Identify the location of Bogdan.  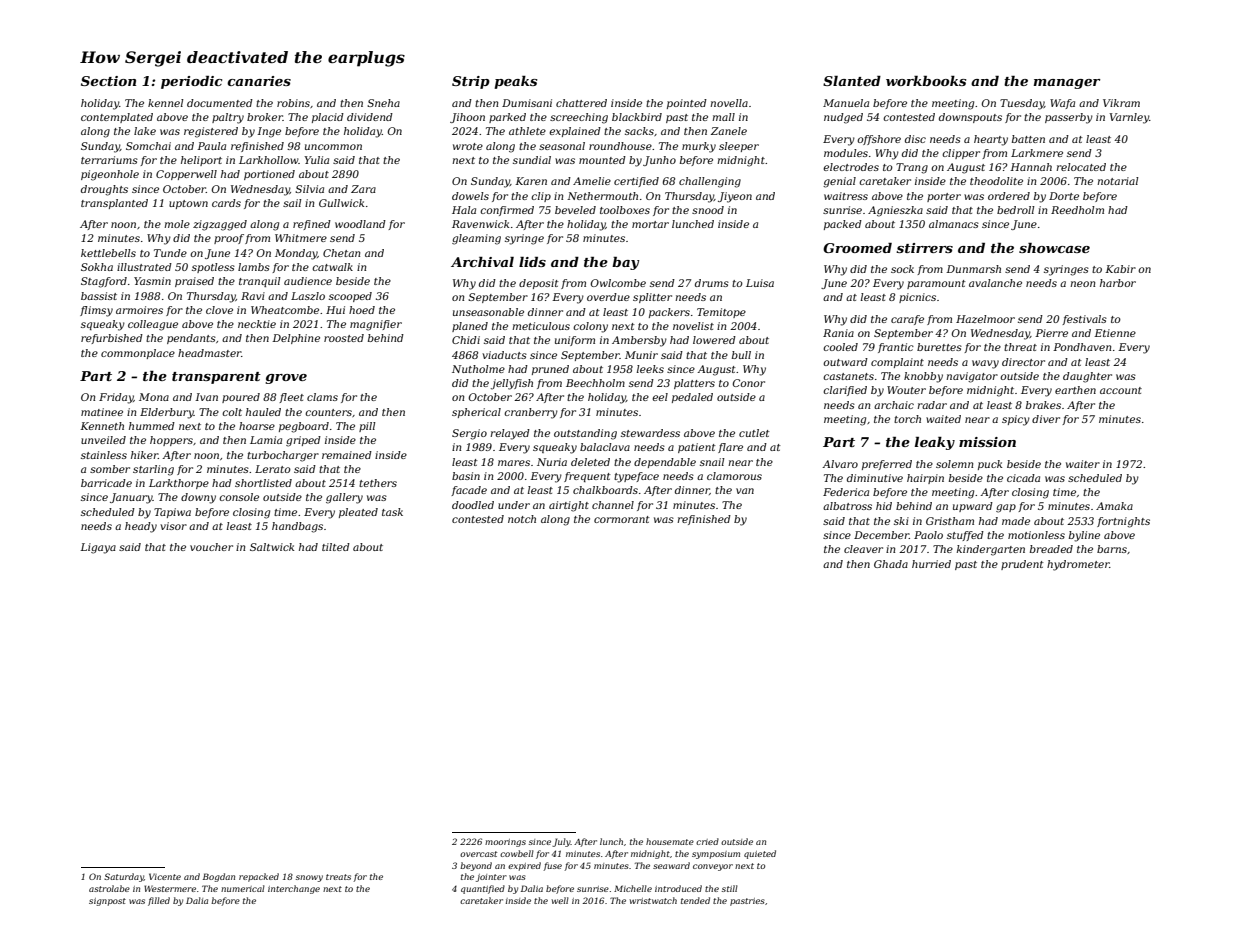
(219, 877).
